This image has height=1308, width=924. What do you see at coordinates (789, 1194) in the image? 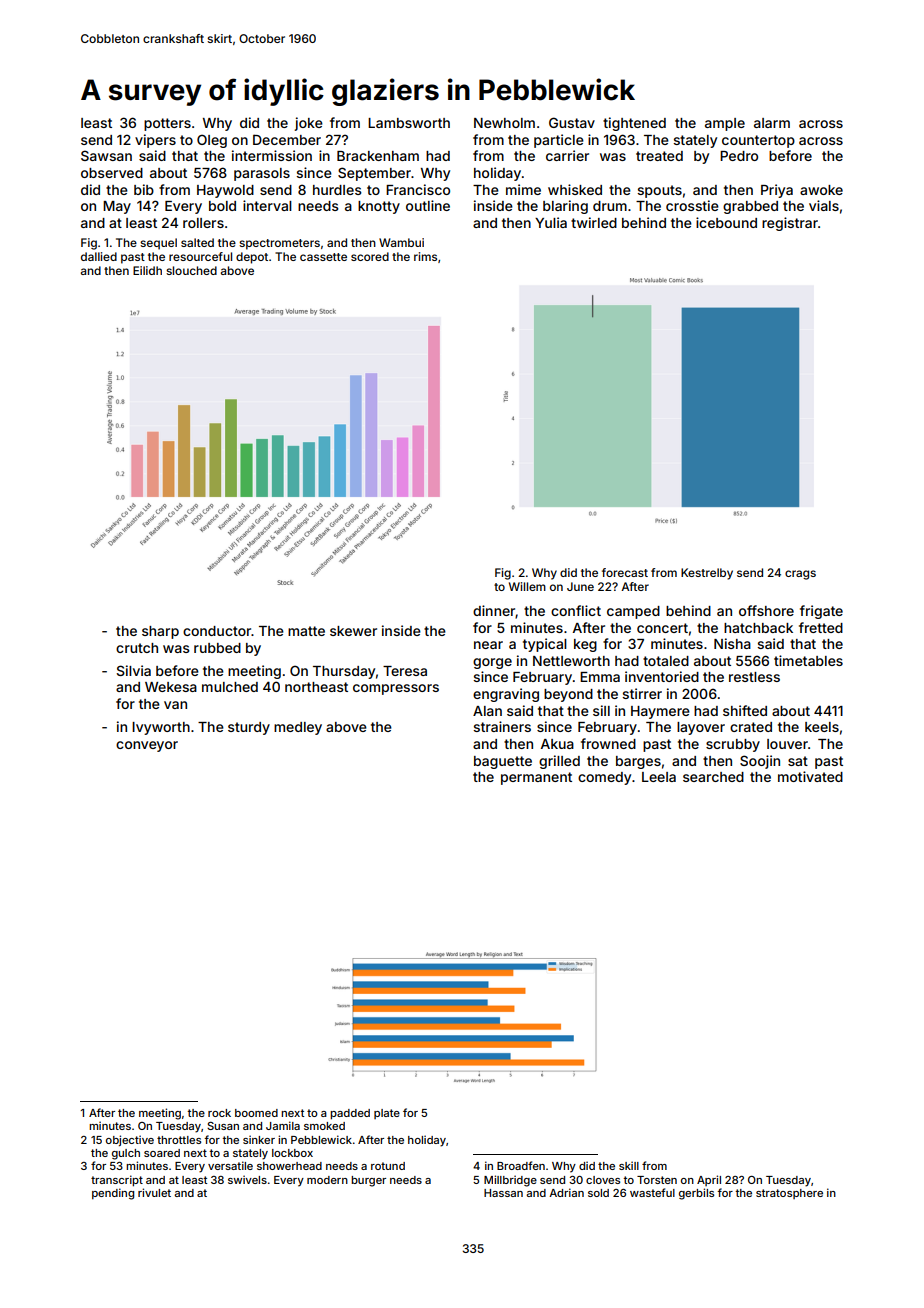
I see `stratosphere` at bounding box center [789, 1194].
